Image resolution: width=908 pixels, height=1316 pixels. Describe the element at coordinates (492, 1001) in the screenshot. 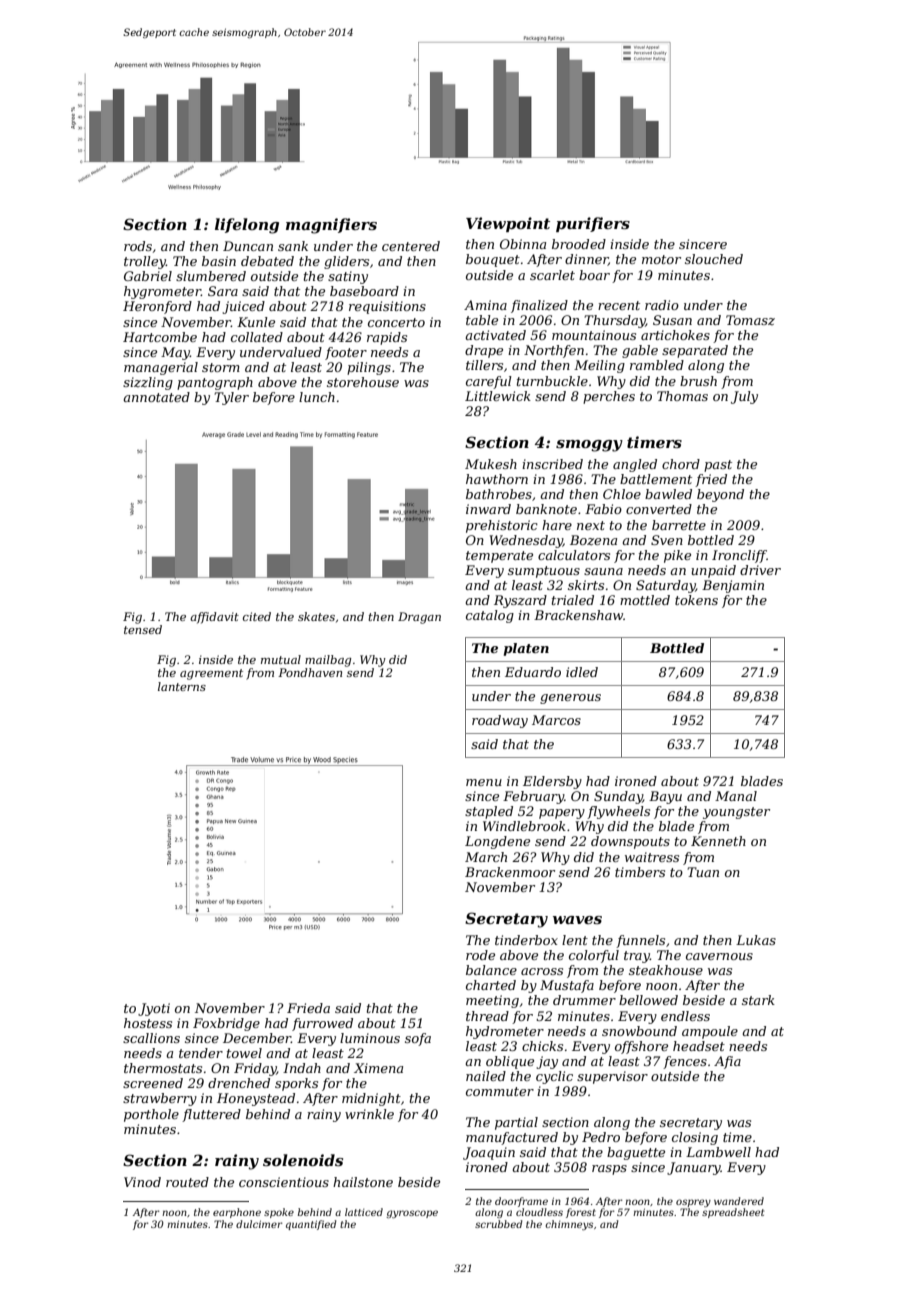

I see `meeting` at that location.
